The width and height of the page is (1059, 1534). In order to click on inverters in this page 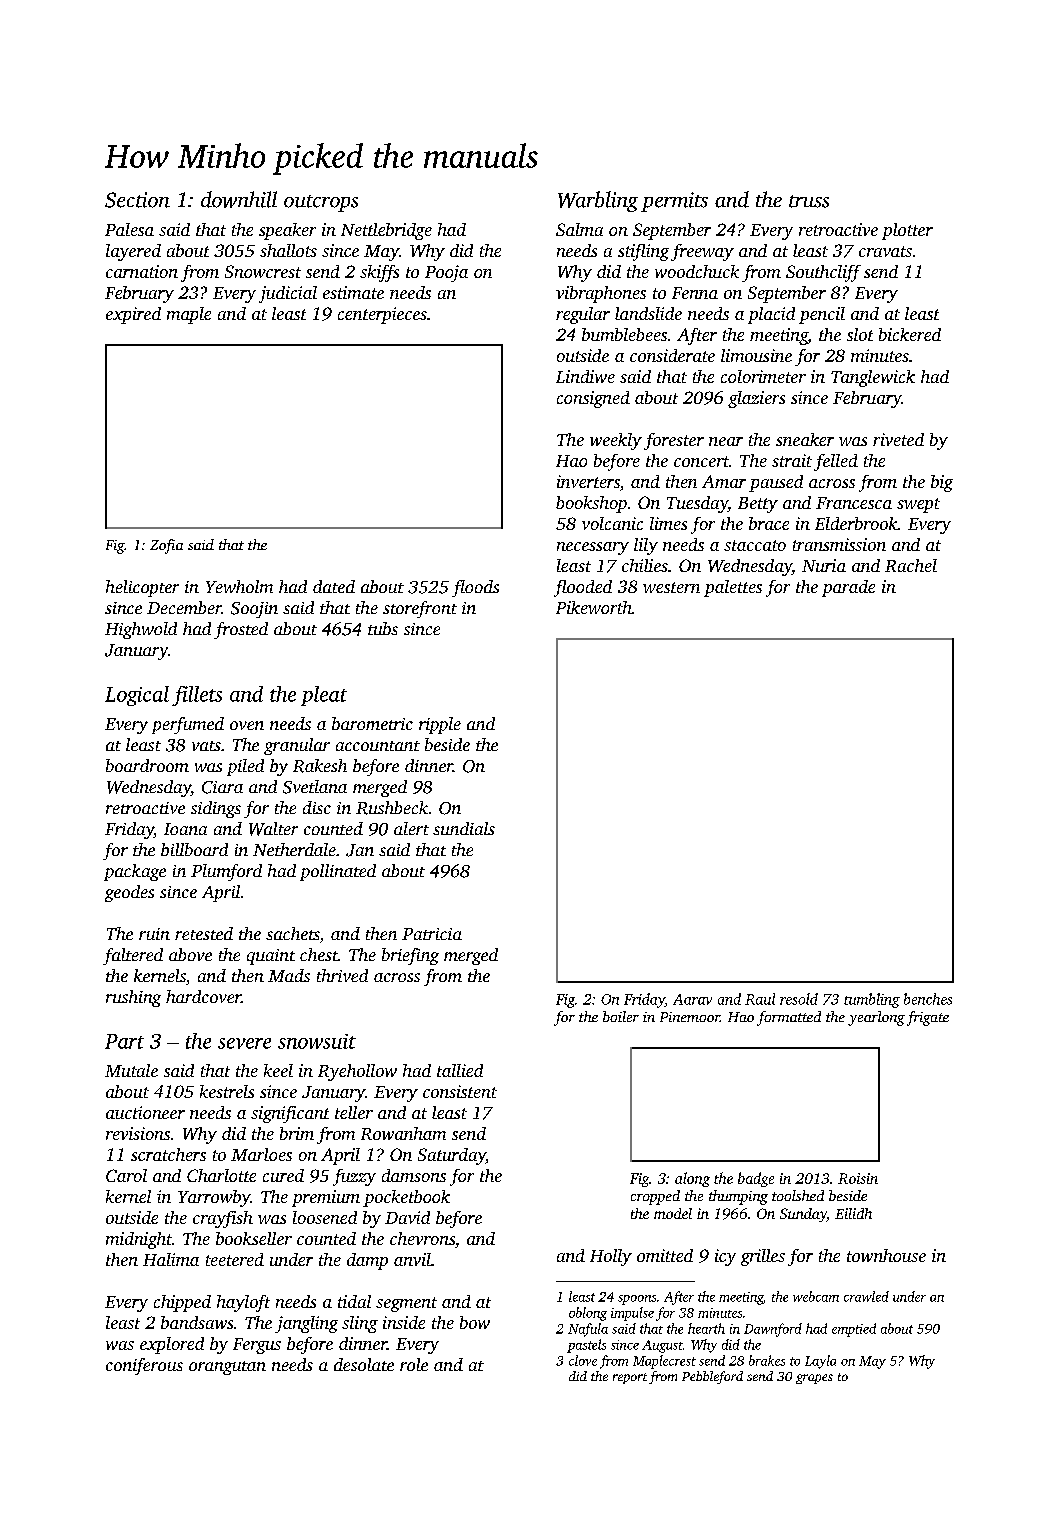, I will do `click(588, 481)`.
